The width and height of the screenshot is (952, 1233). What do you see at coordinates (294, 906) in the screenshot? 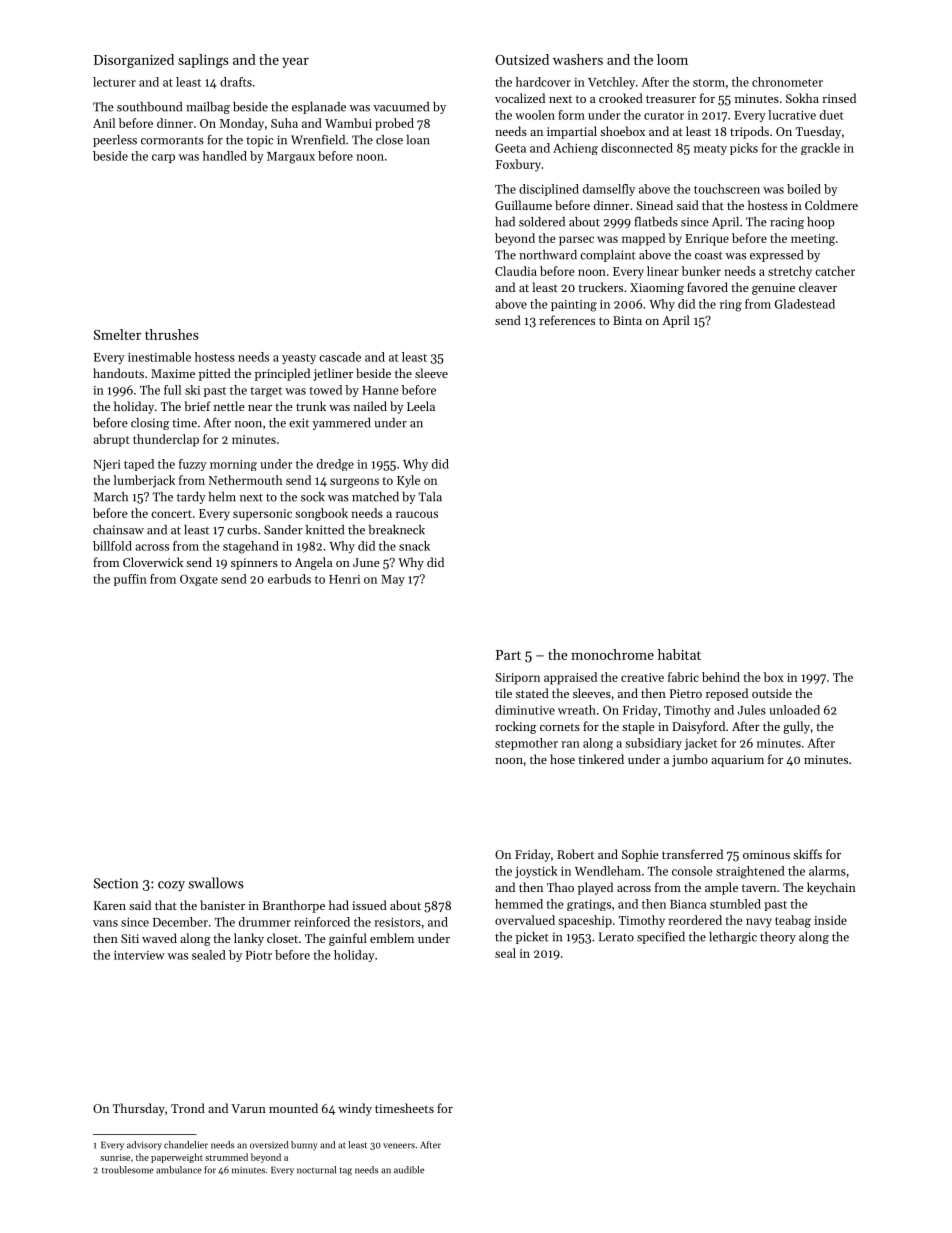
I see `Branthorpe` at bounding box center [294, 906].
